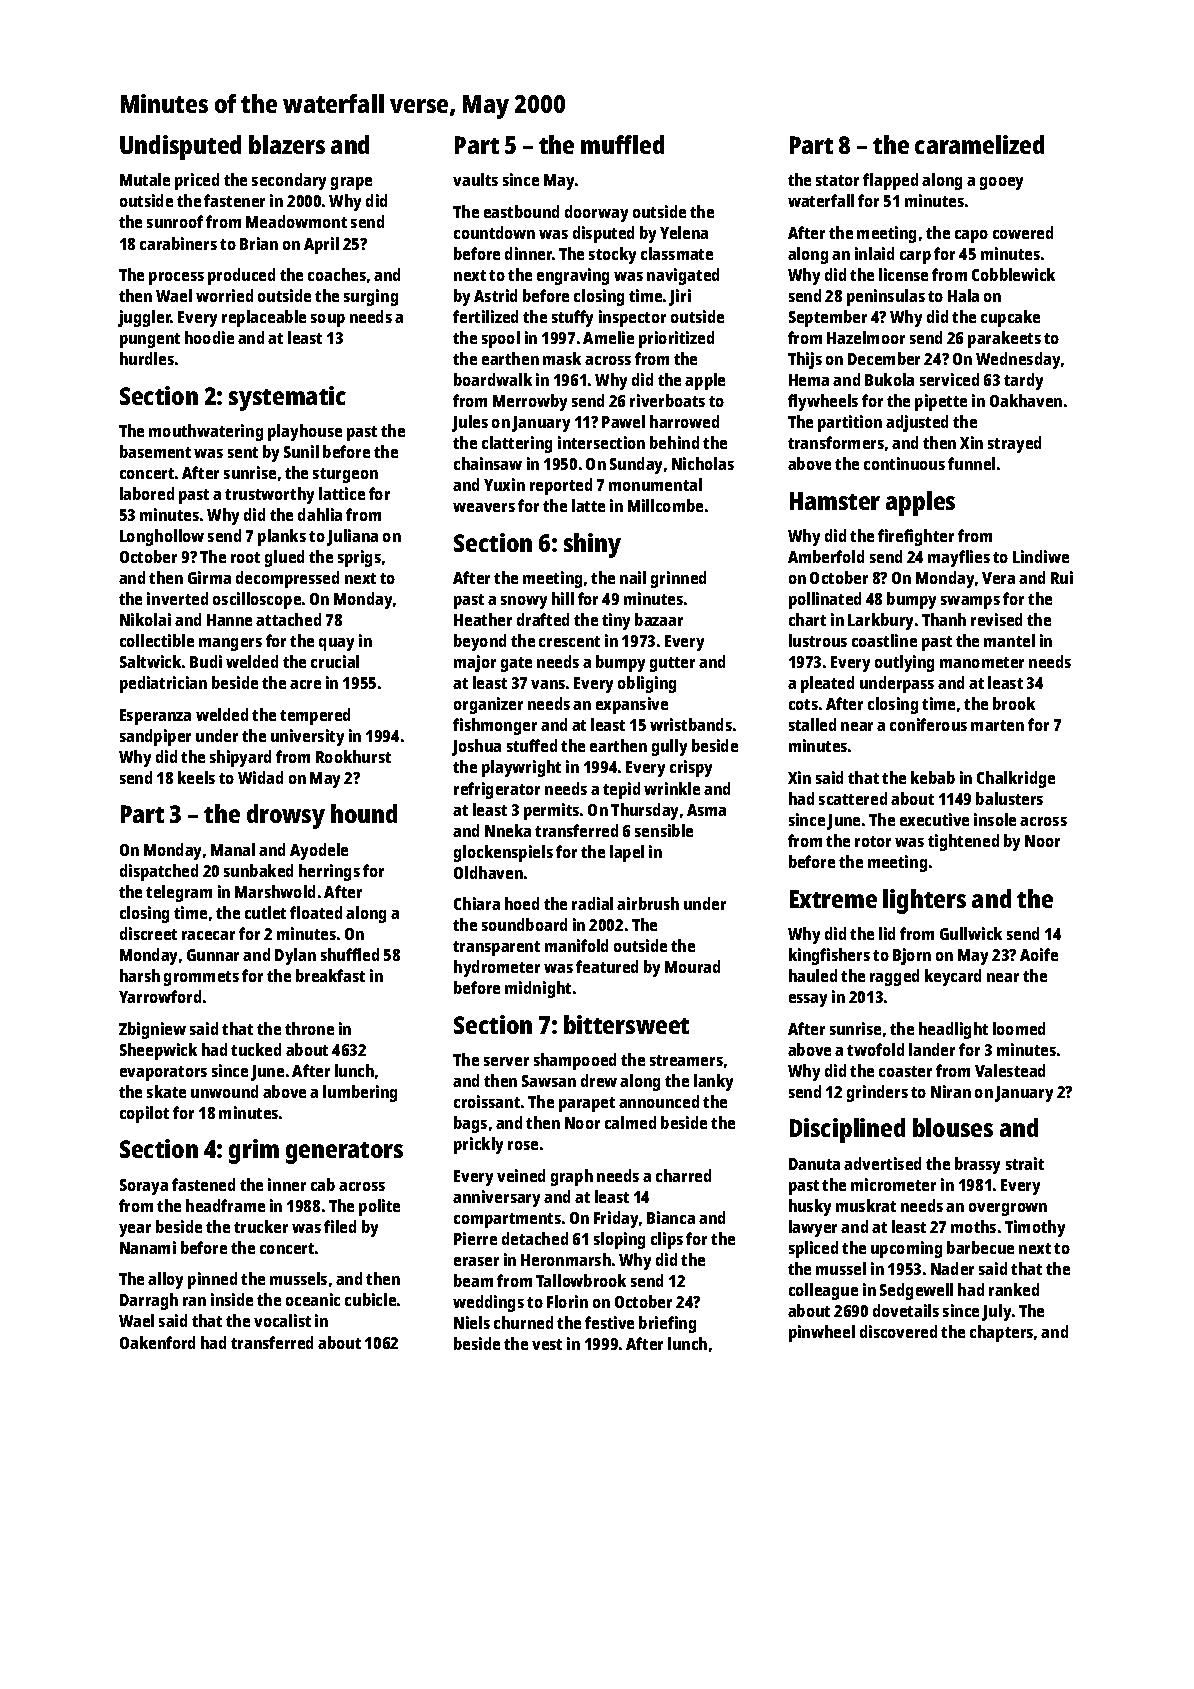 The height and width of the screenshot is (1689, 1194). What do you see at coordinates (941, 402) in the screenshot?
I see `pipette` at bounding box center [941, 402].
